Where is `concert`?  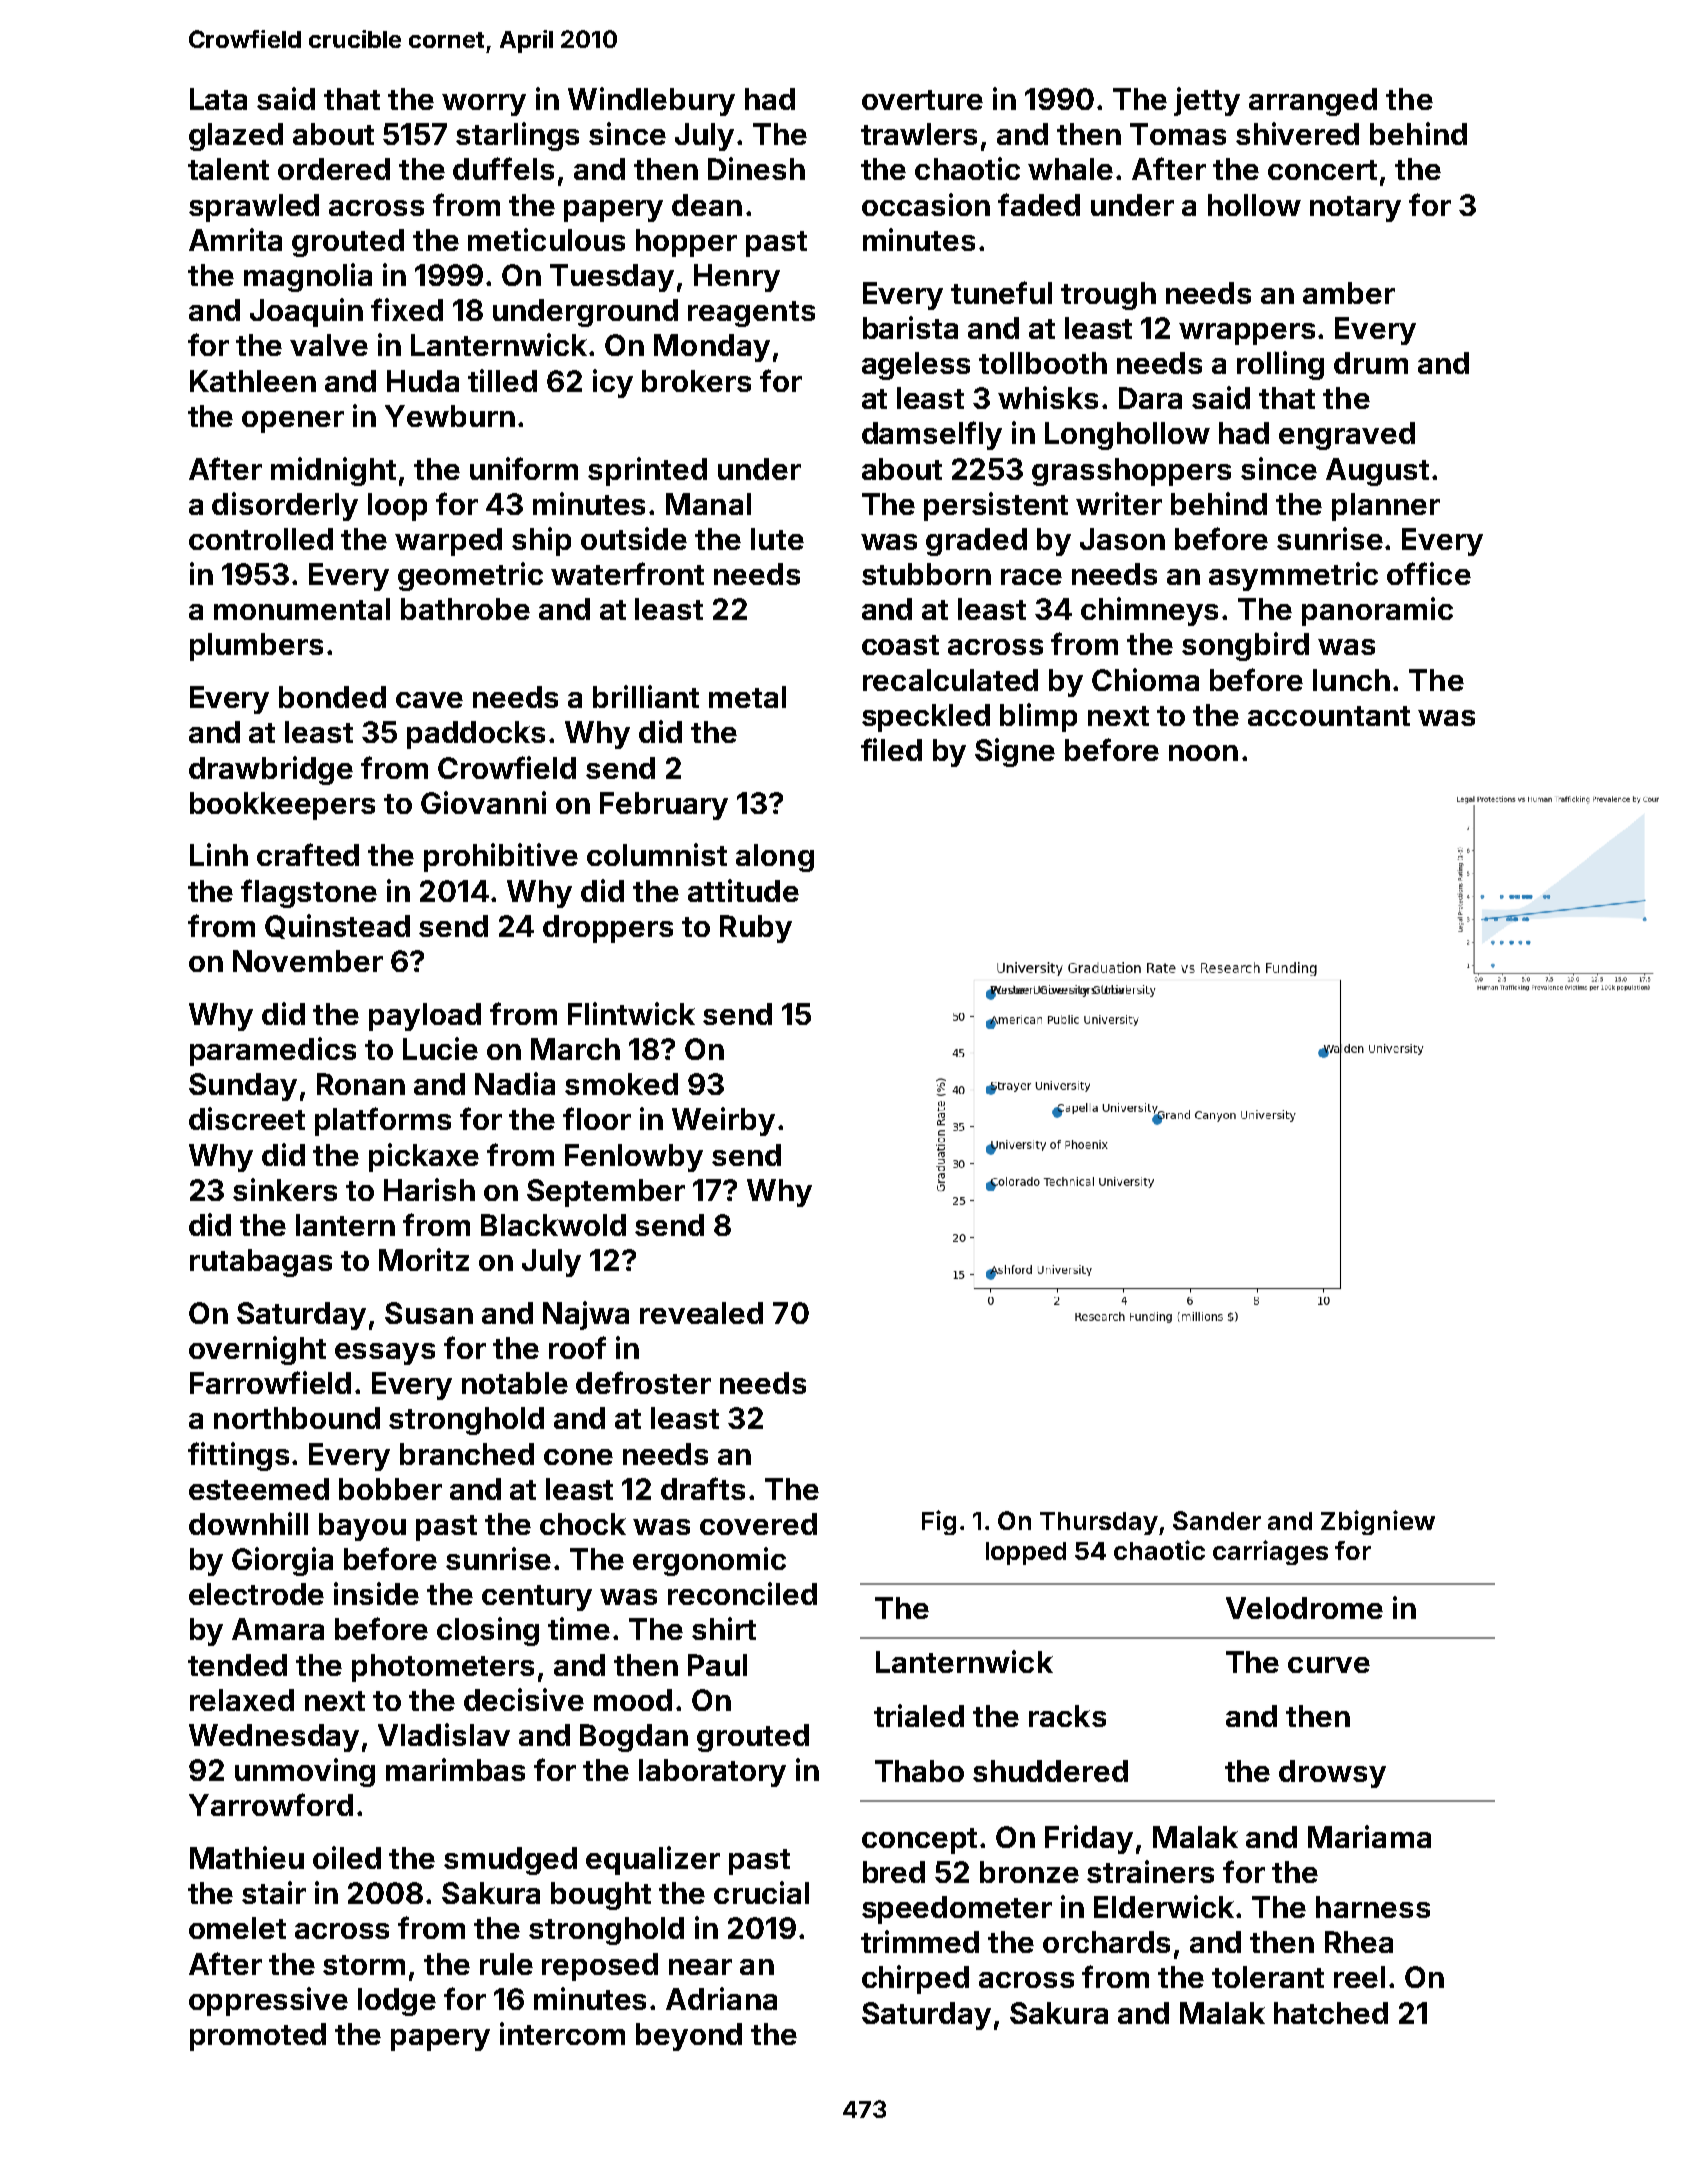
concert is located at coordinates (1322, 170).
